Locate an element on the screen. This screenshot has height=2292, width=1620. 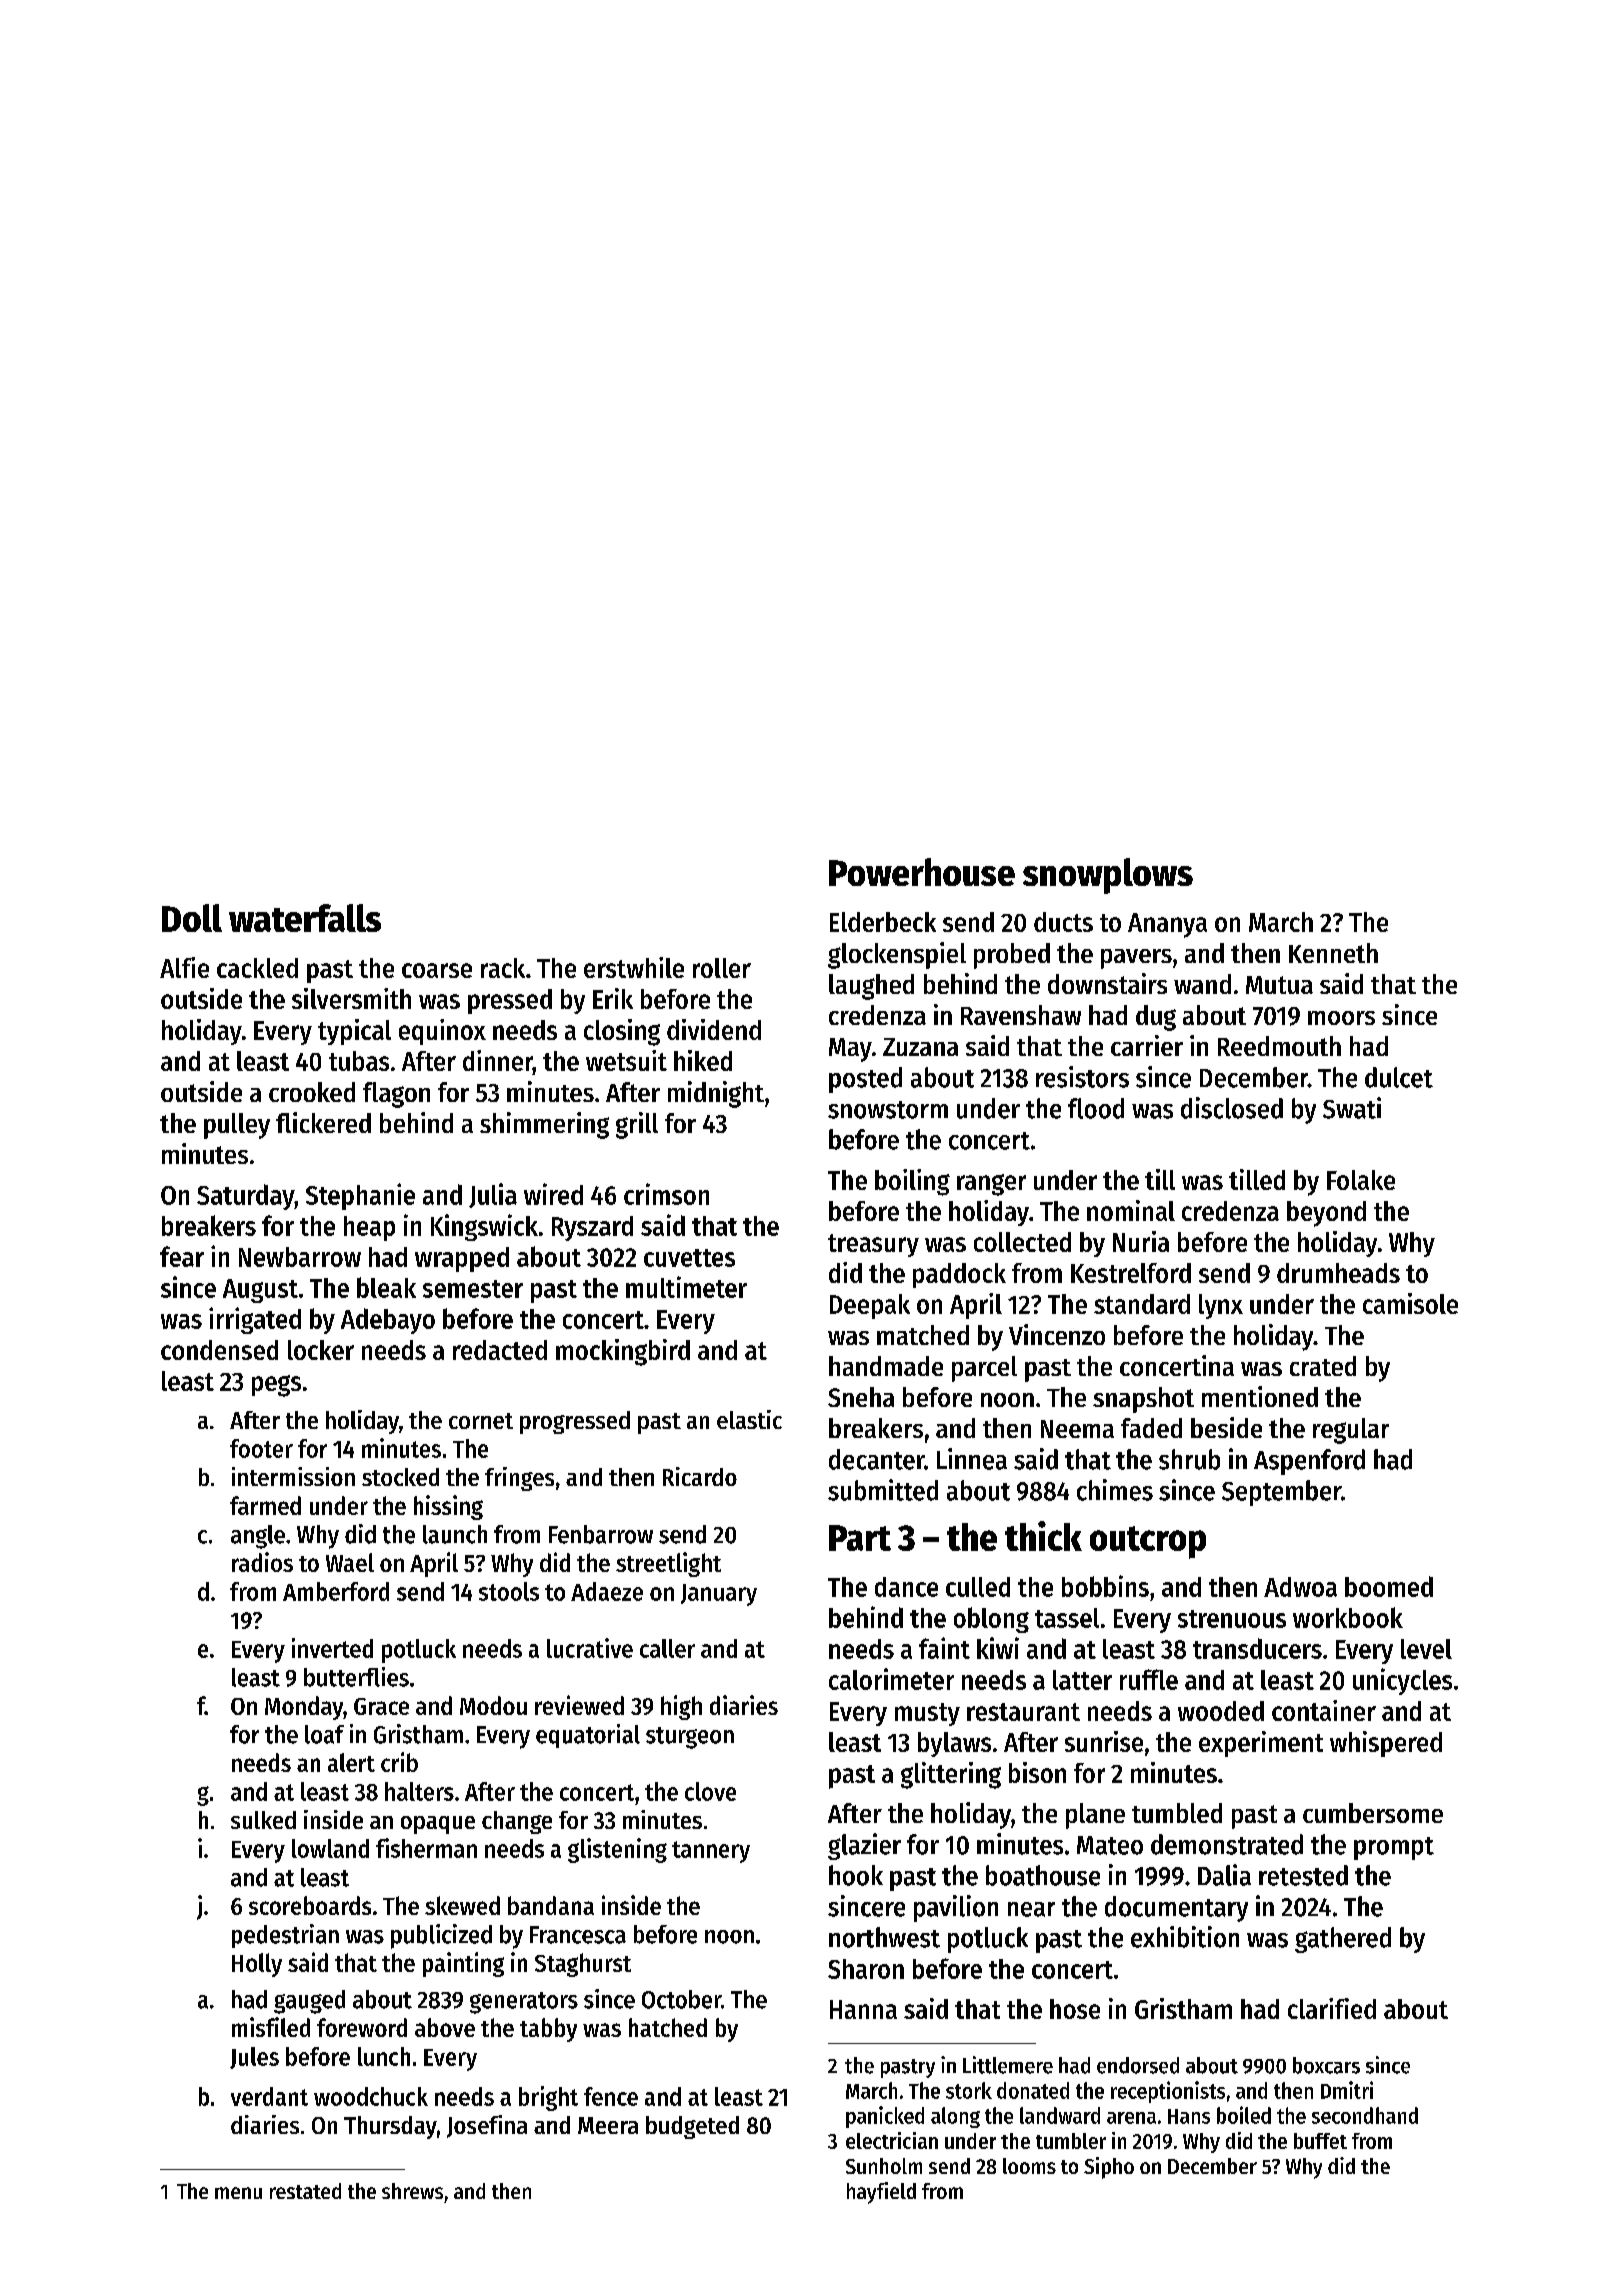
shrews is located at coordinates (412, 2191).
